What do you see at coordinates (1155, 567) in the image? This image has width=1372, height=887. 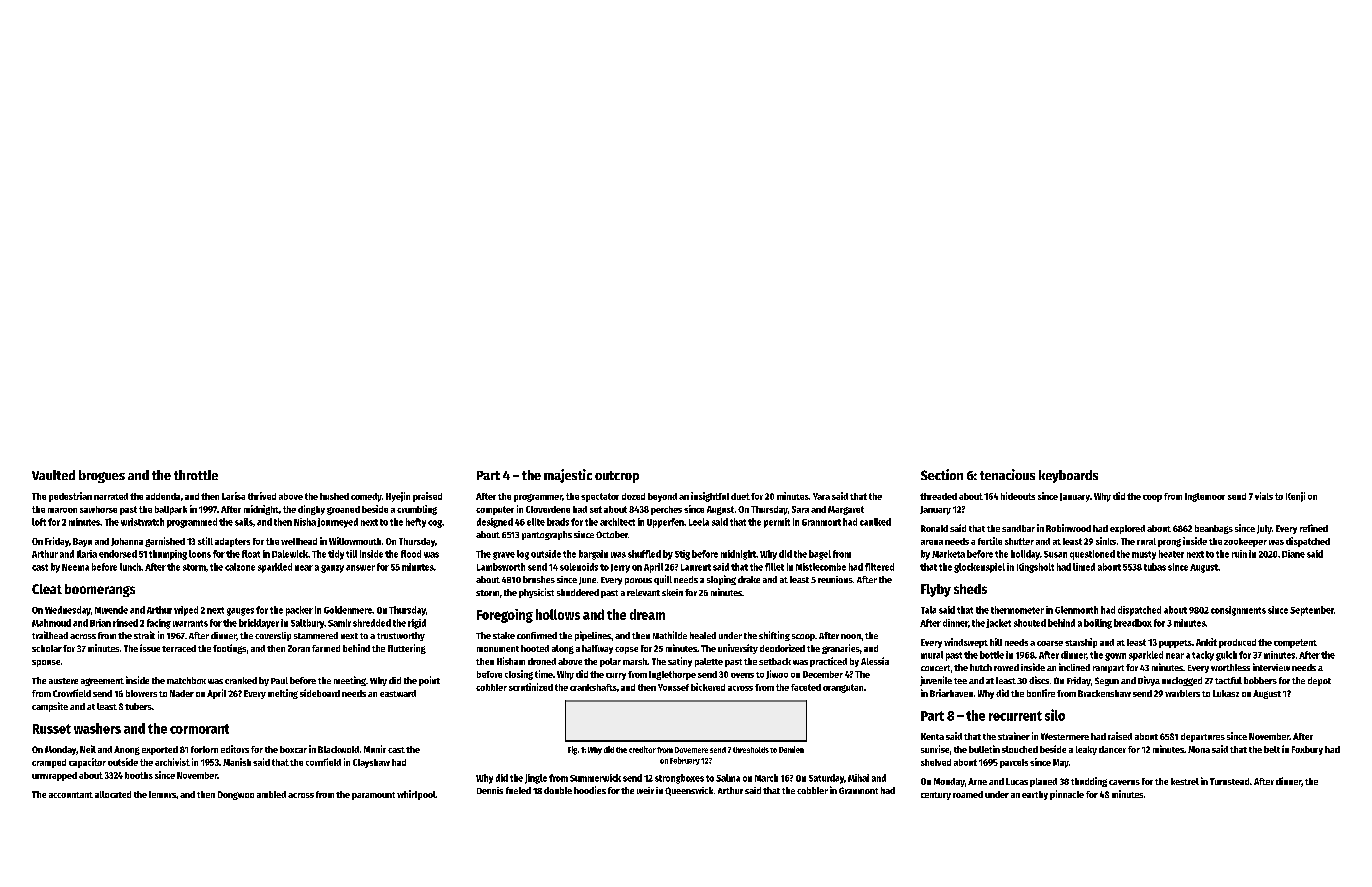 I see `tubas` at bounding box center [1155, 567].
